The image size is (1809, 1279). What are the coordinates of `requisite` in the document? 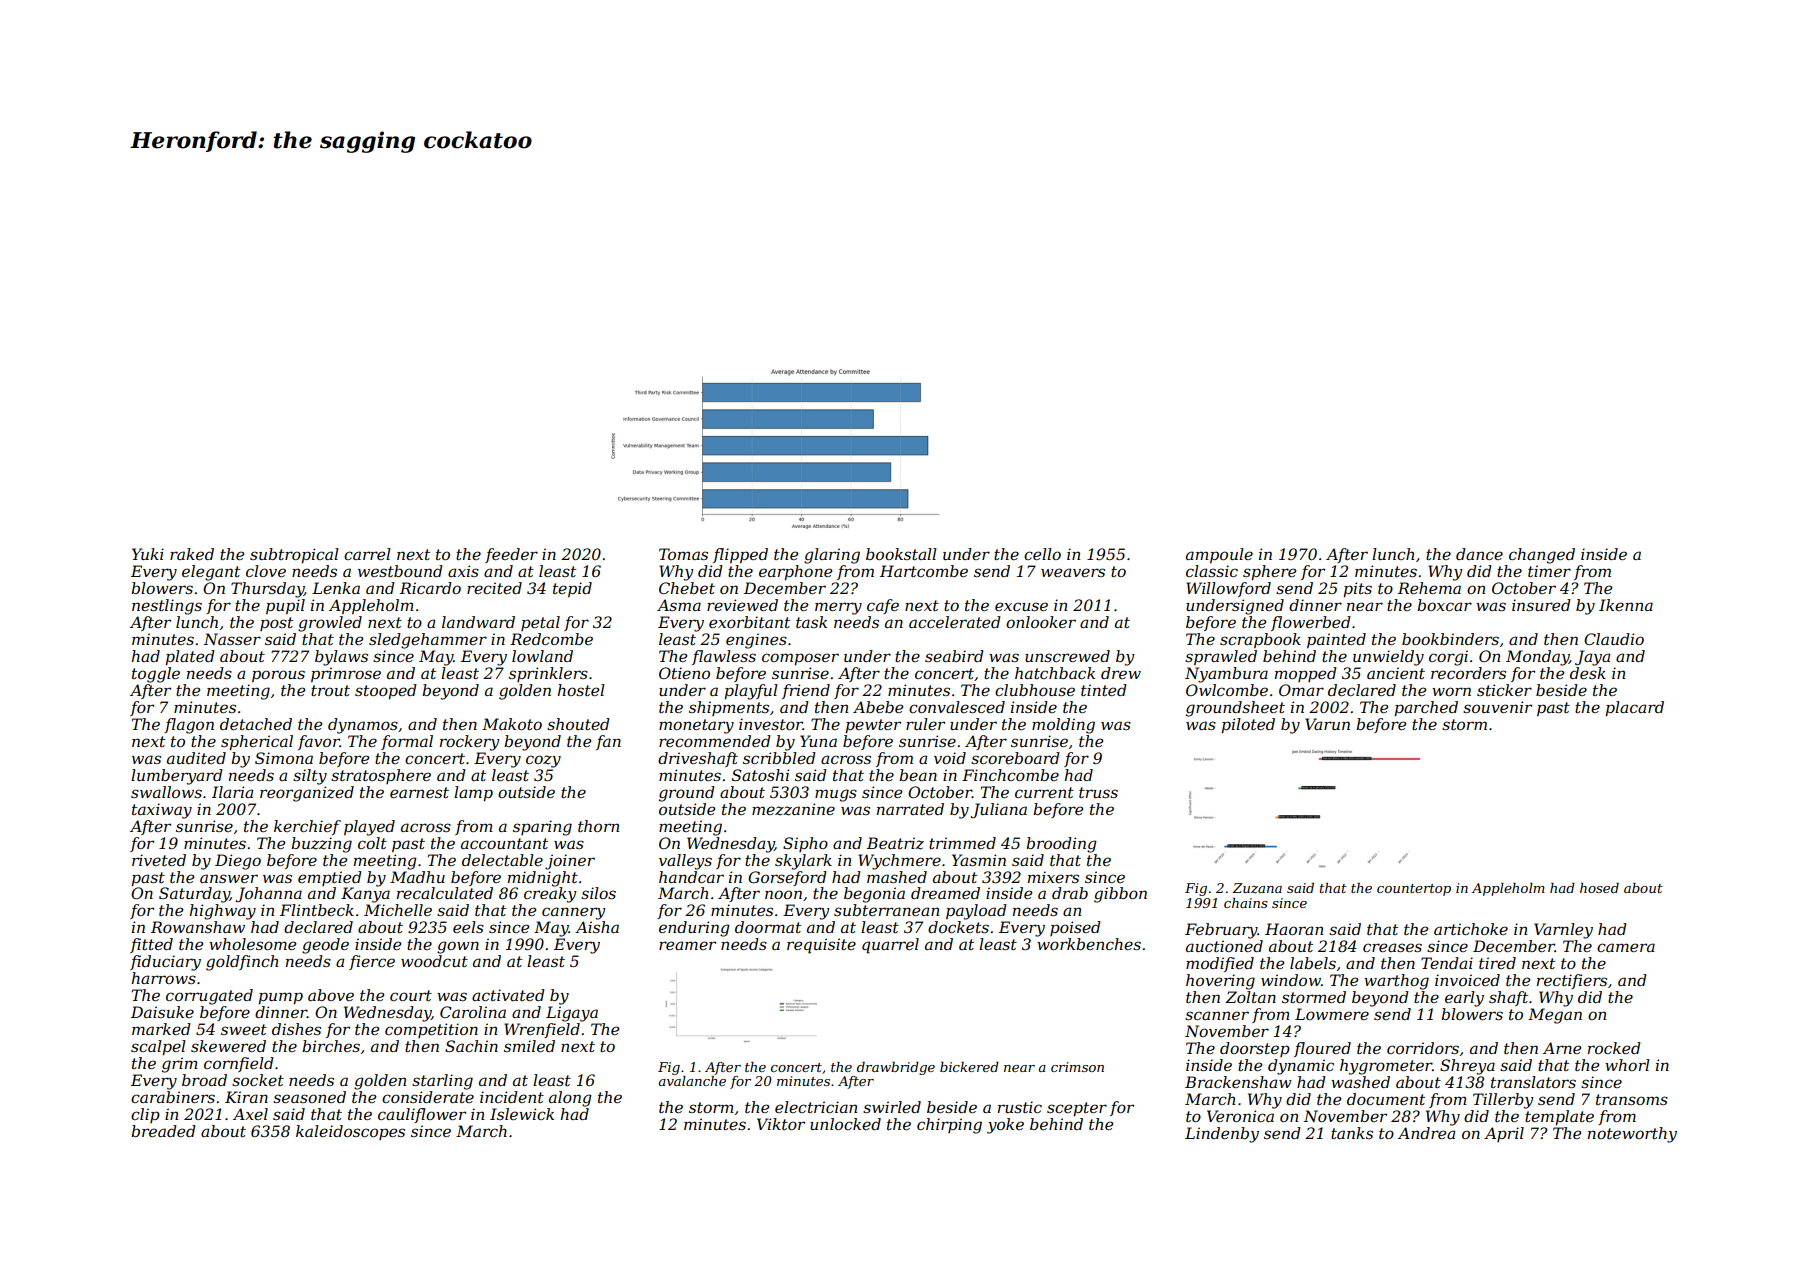 It's located at (821, 946).
